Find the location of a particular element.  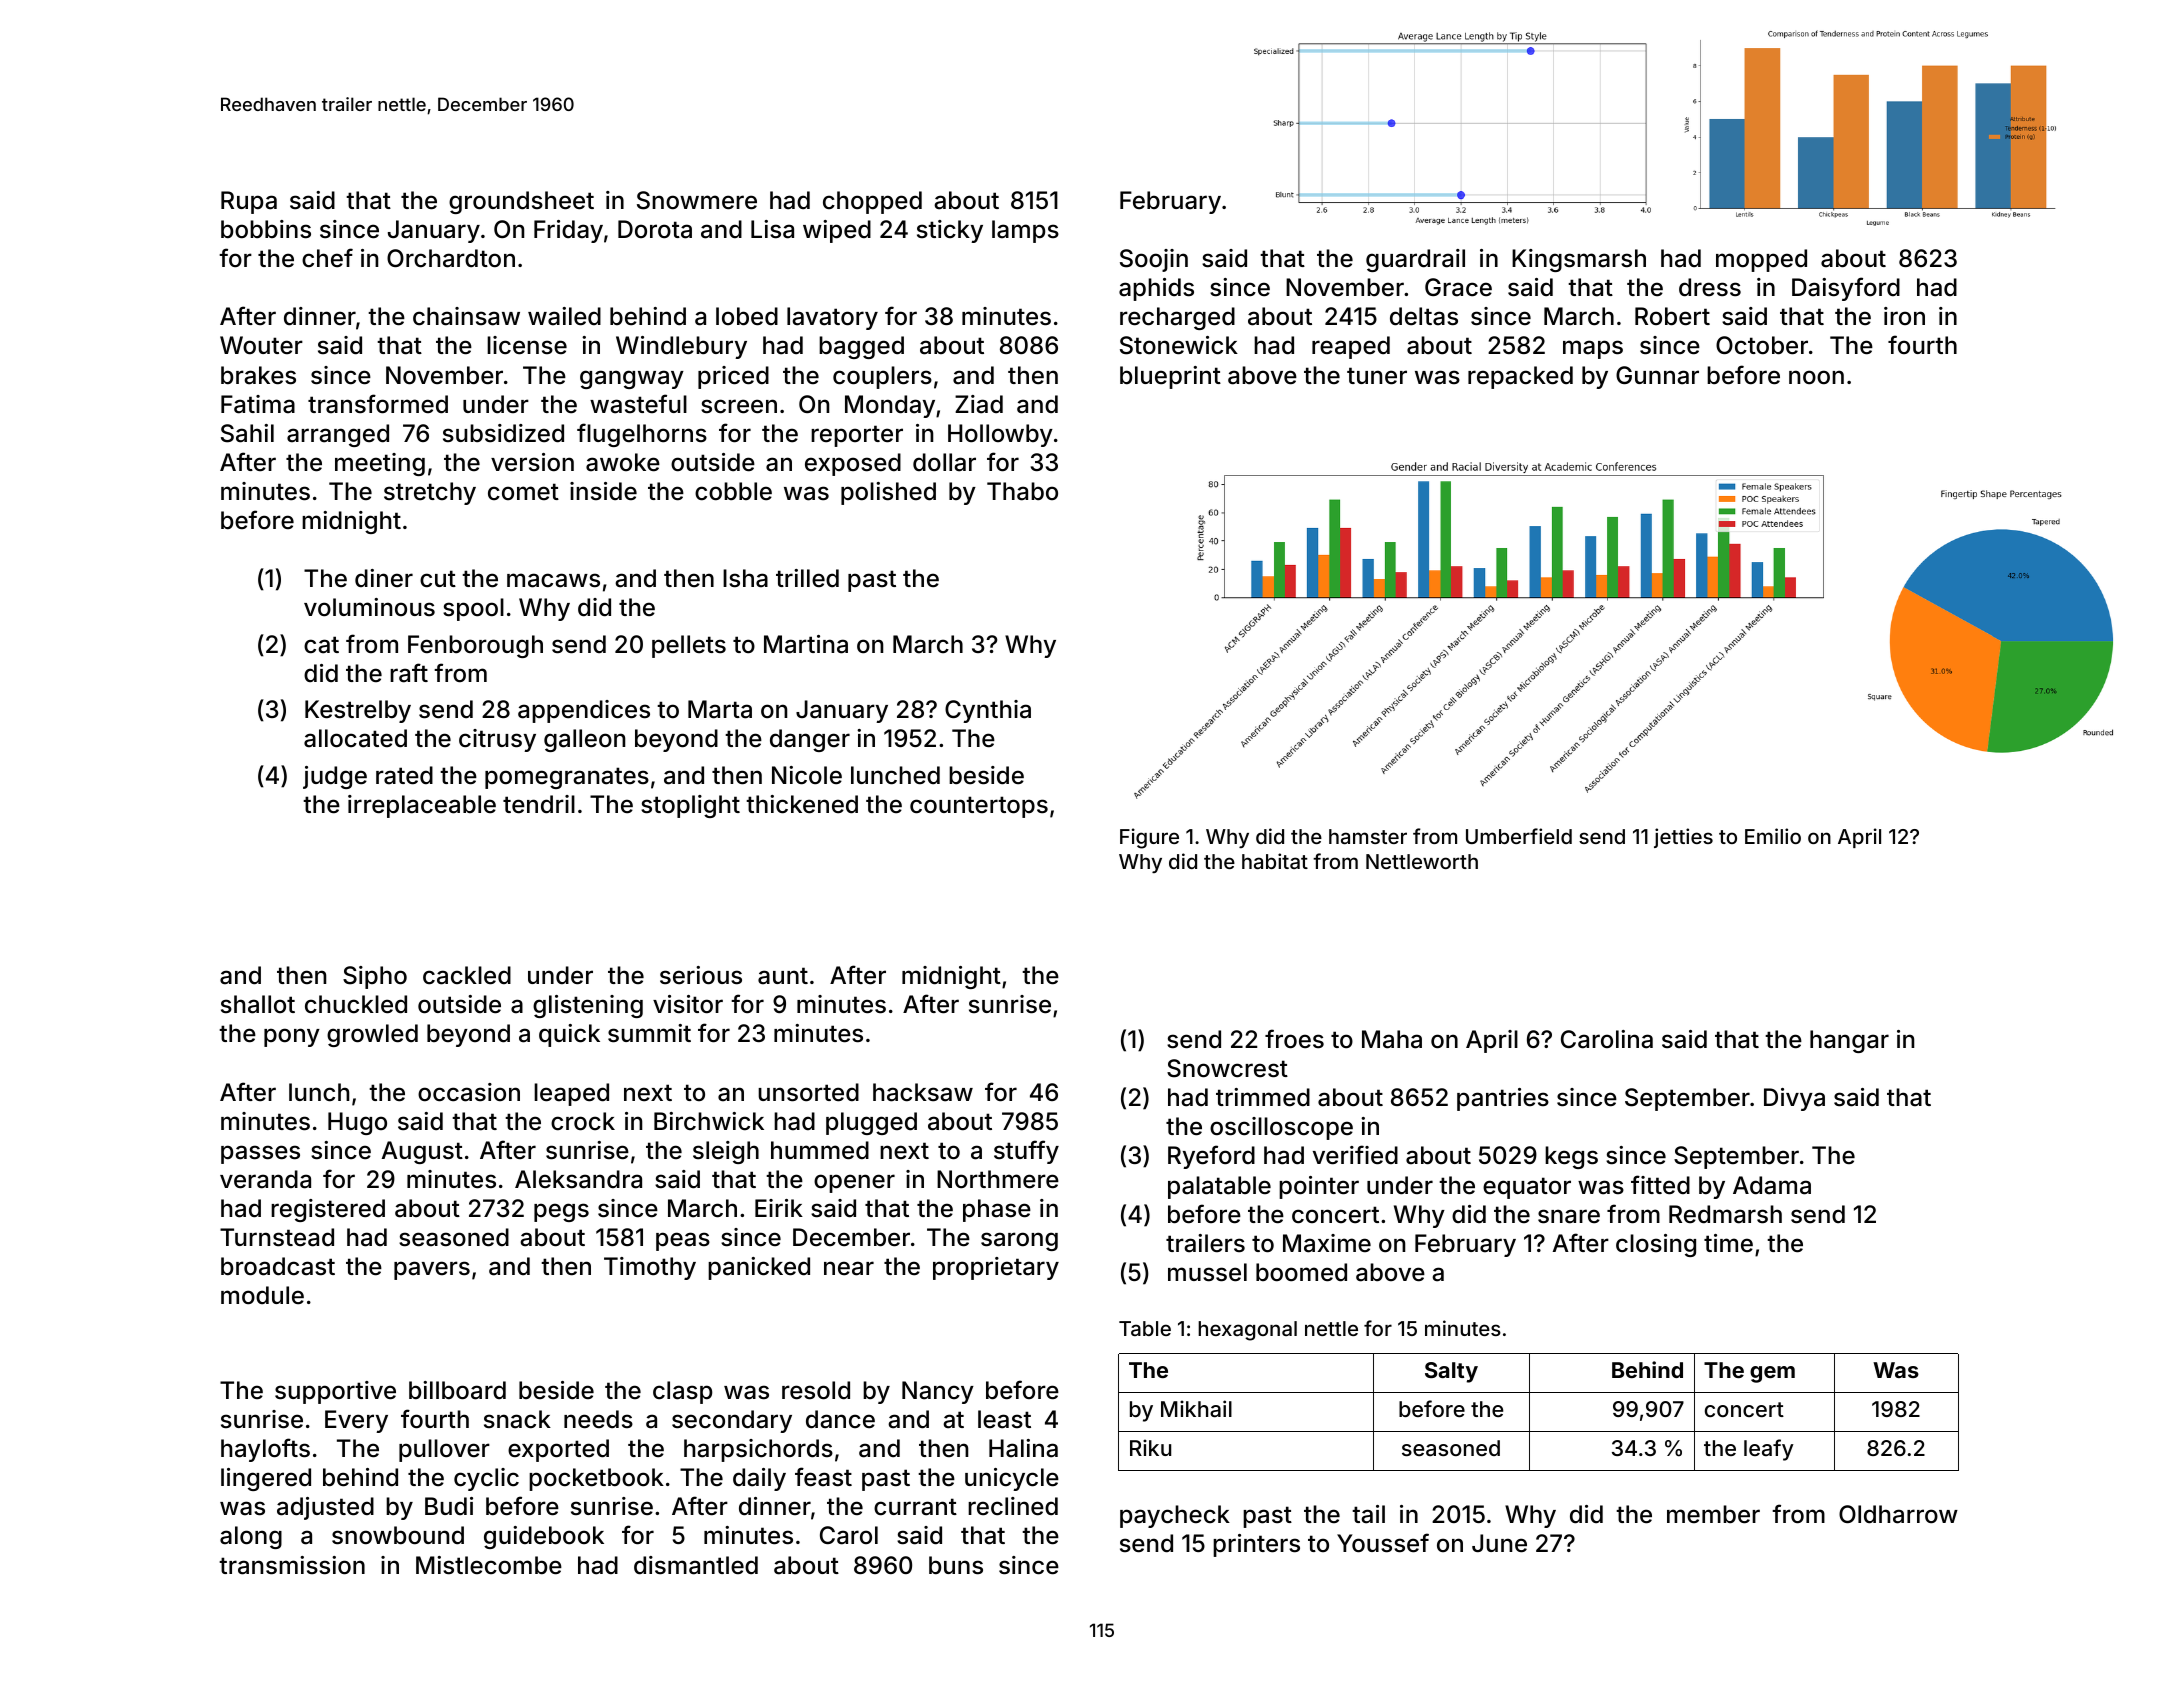

passes is located at coordinates (260, 1154).
